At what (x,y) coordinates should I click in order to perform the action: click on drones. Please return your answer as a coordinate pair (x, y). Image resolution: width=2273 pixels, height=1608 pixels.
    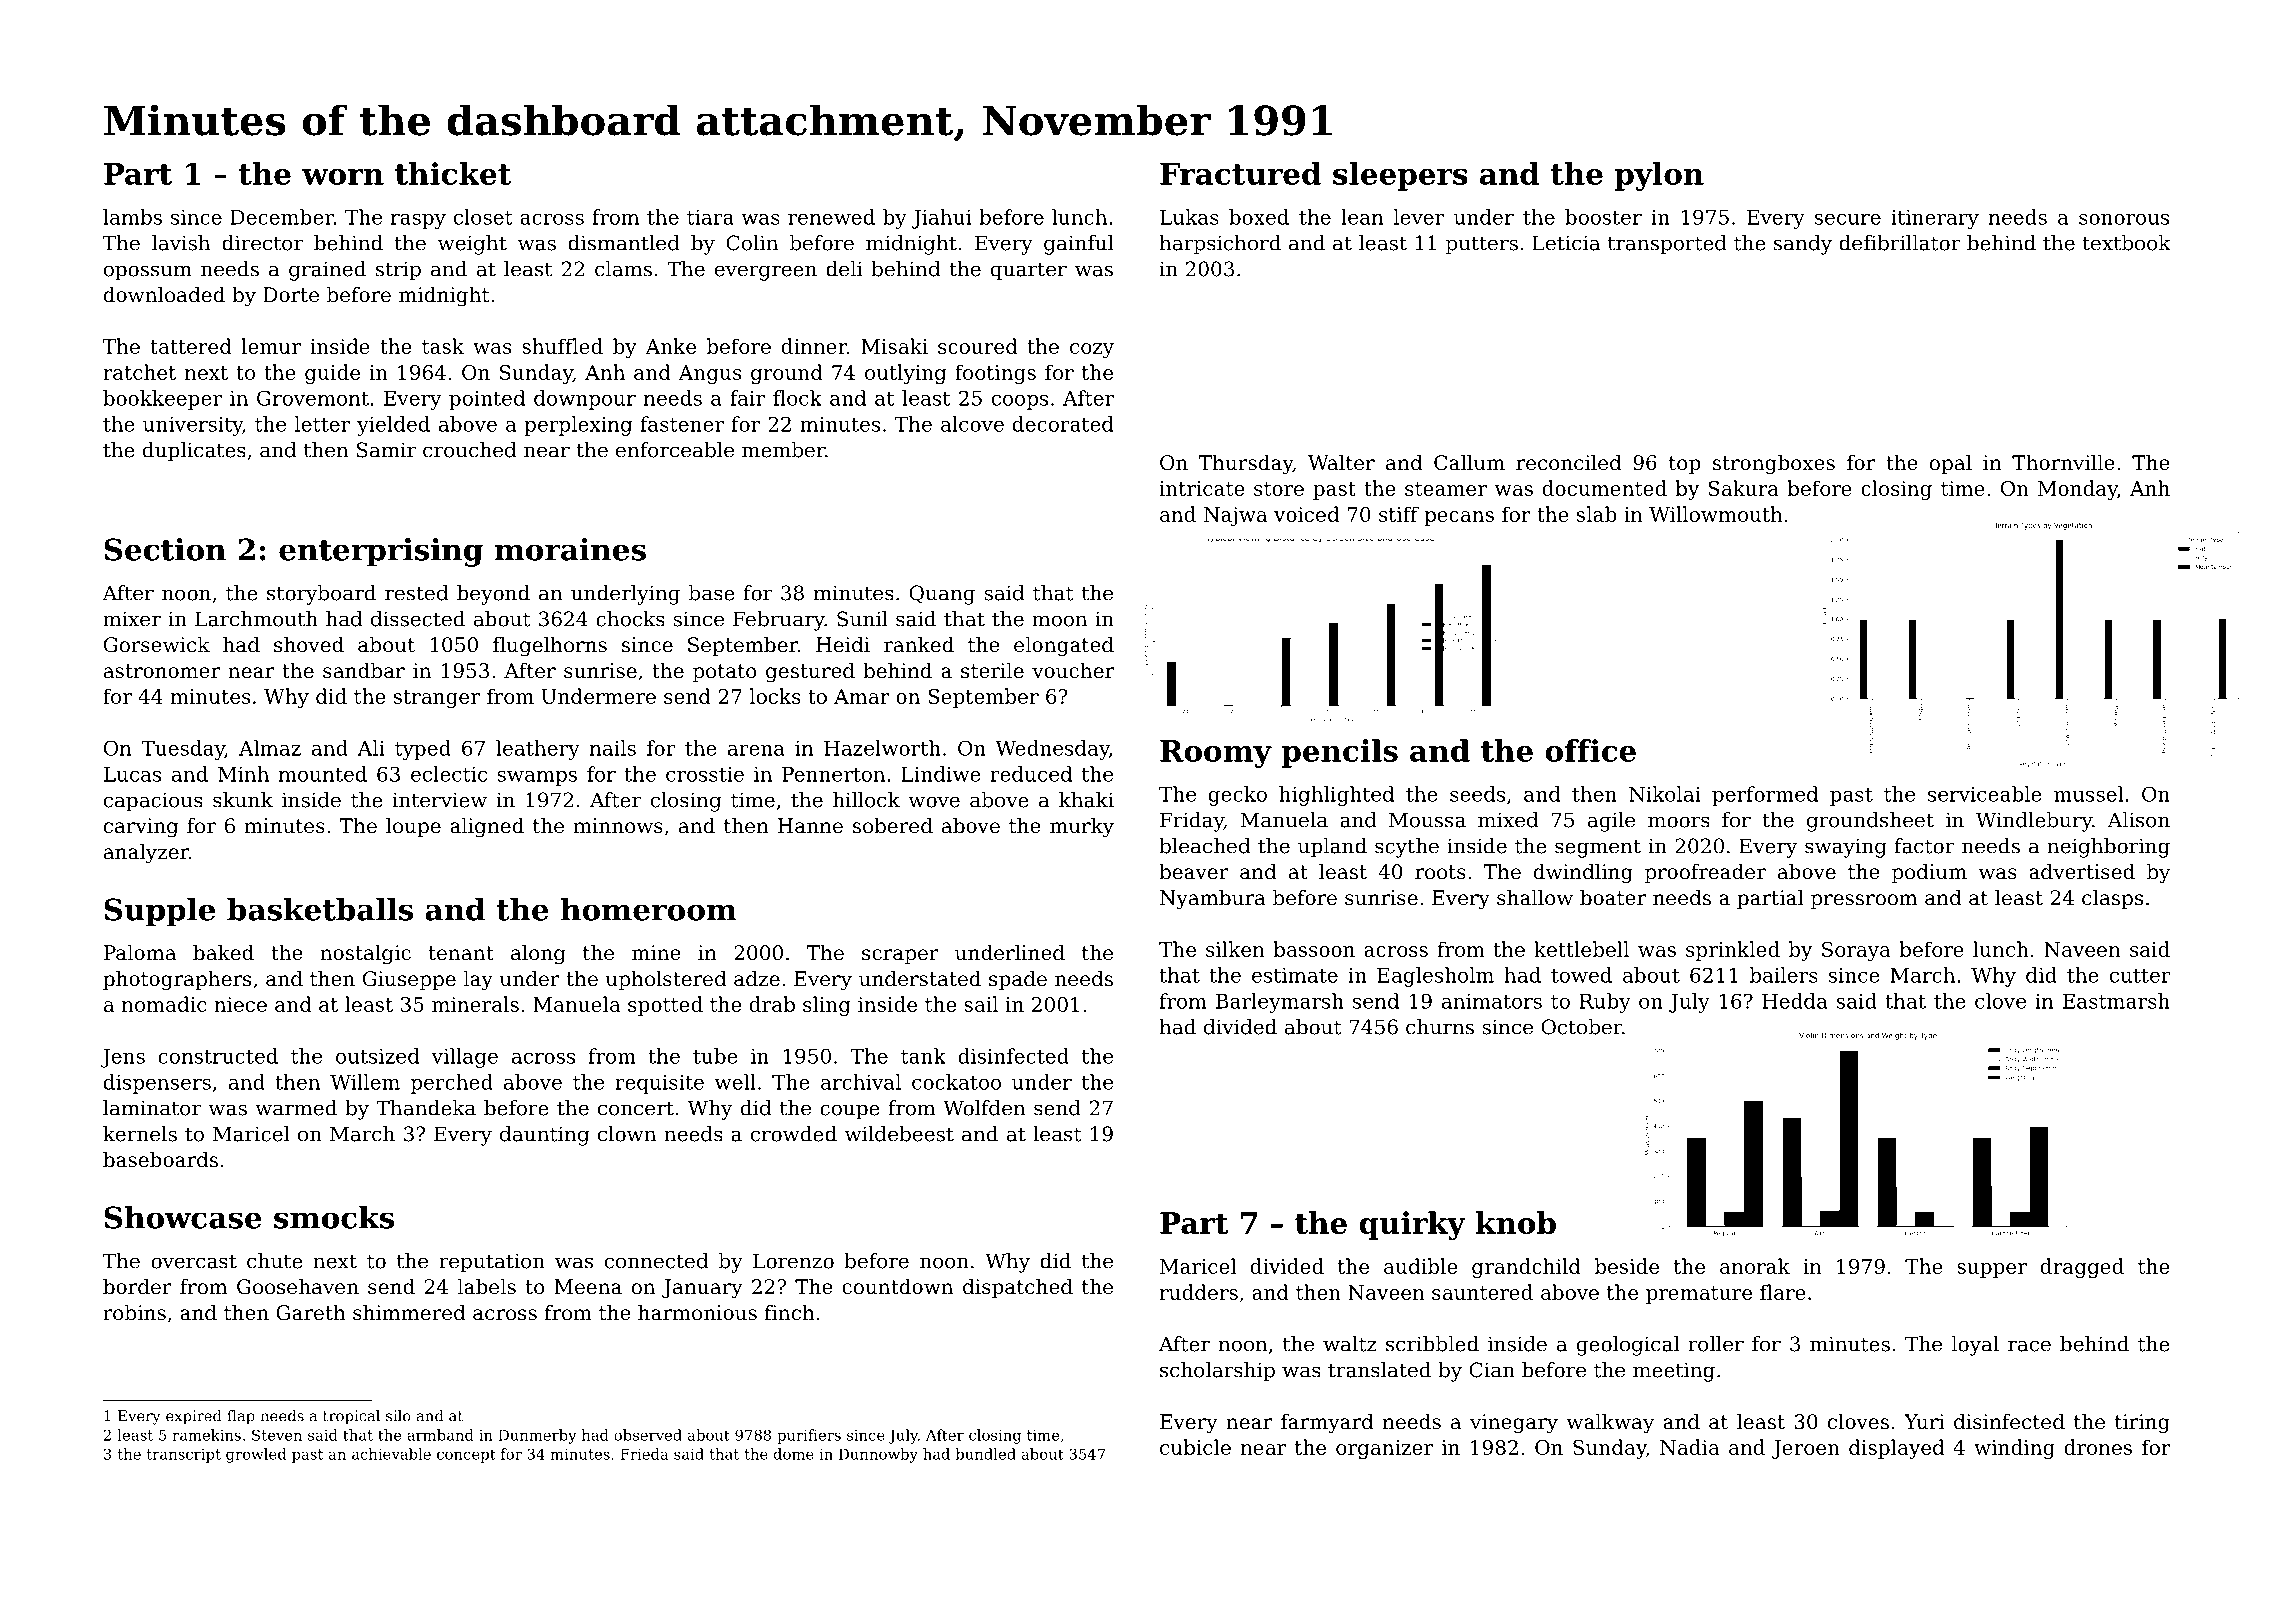
    Looking at the image, I should click on (2098, 1447).
